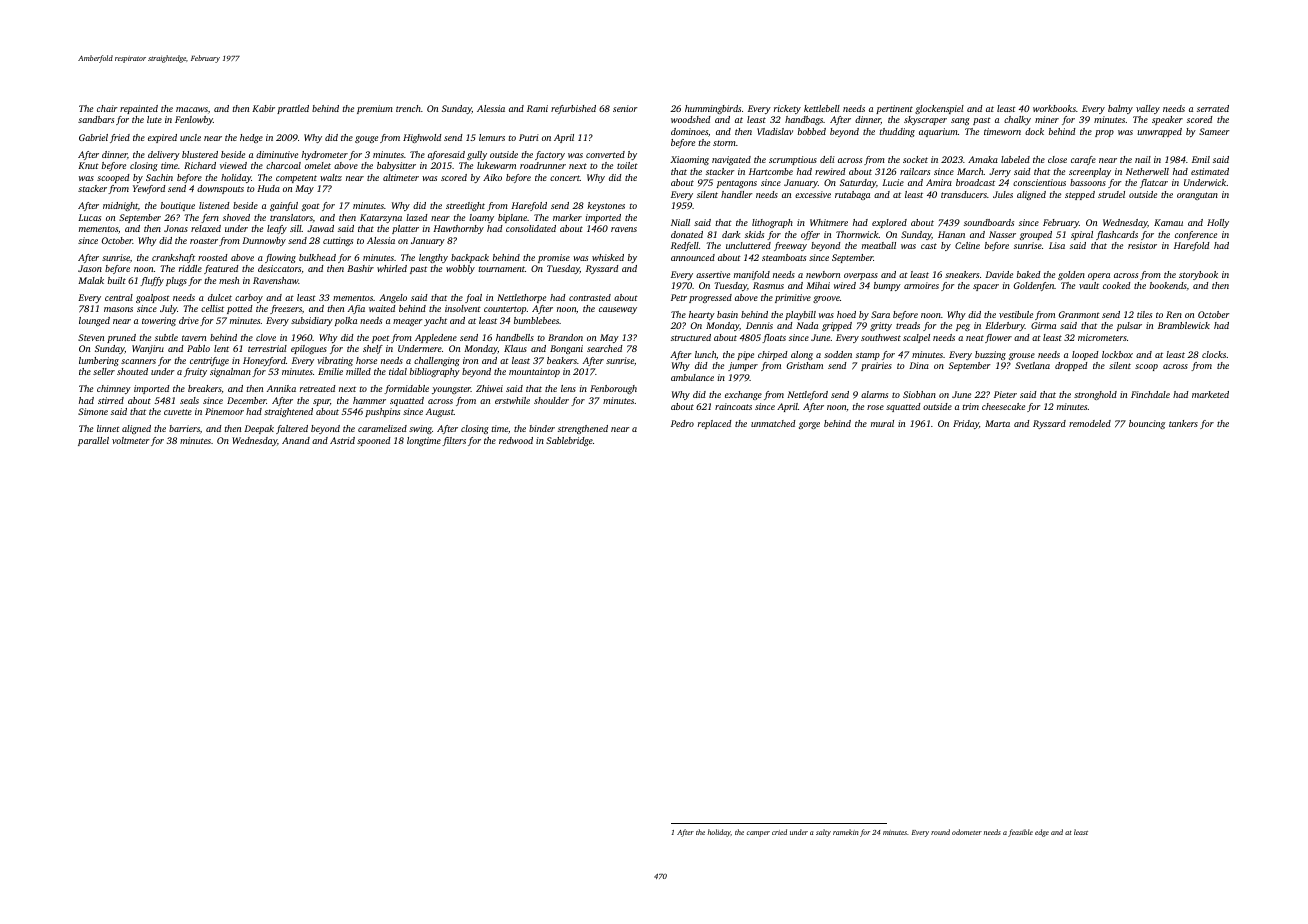  Describe the element at coordinates (369, 400) in the document. I see `hammer` at that location.
